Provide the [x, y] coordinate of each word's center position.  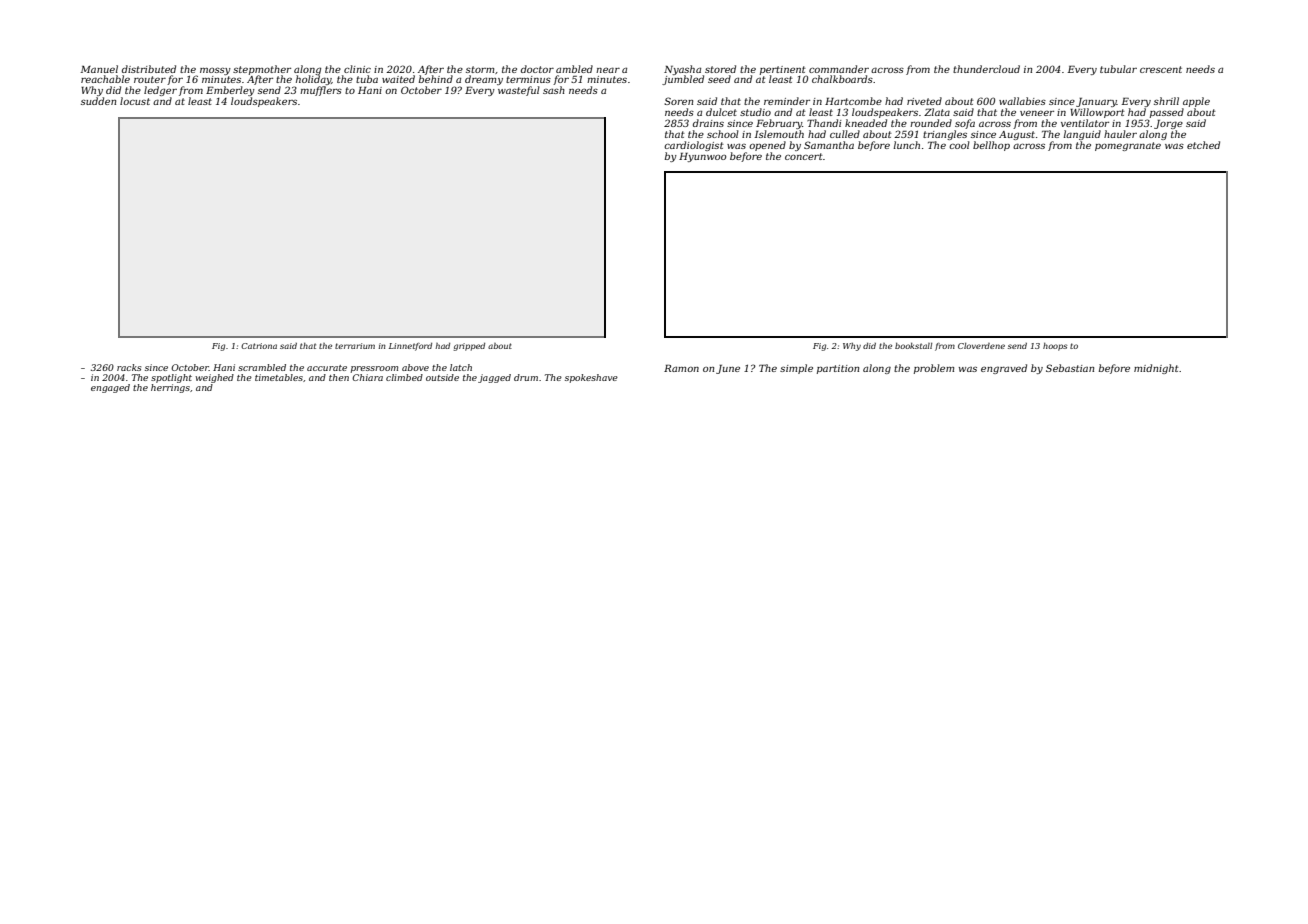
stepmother [262, 70]
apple [1196, 102]
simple [796, 369]
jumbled [683, 80]
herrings [170, 388]
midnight [1156, 369]
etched [1203, 145]
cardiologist [694, 146]
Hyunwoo [703, 157]
